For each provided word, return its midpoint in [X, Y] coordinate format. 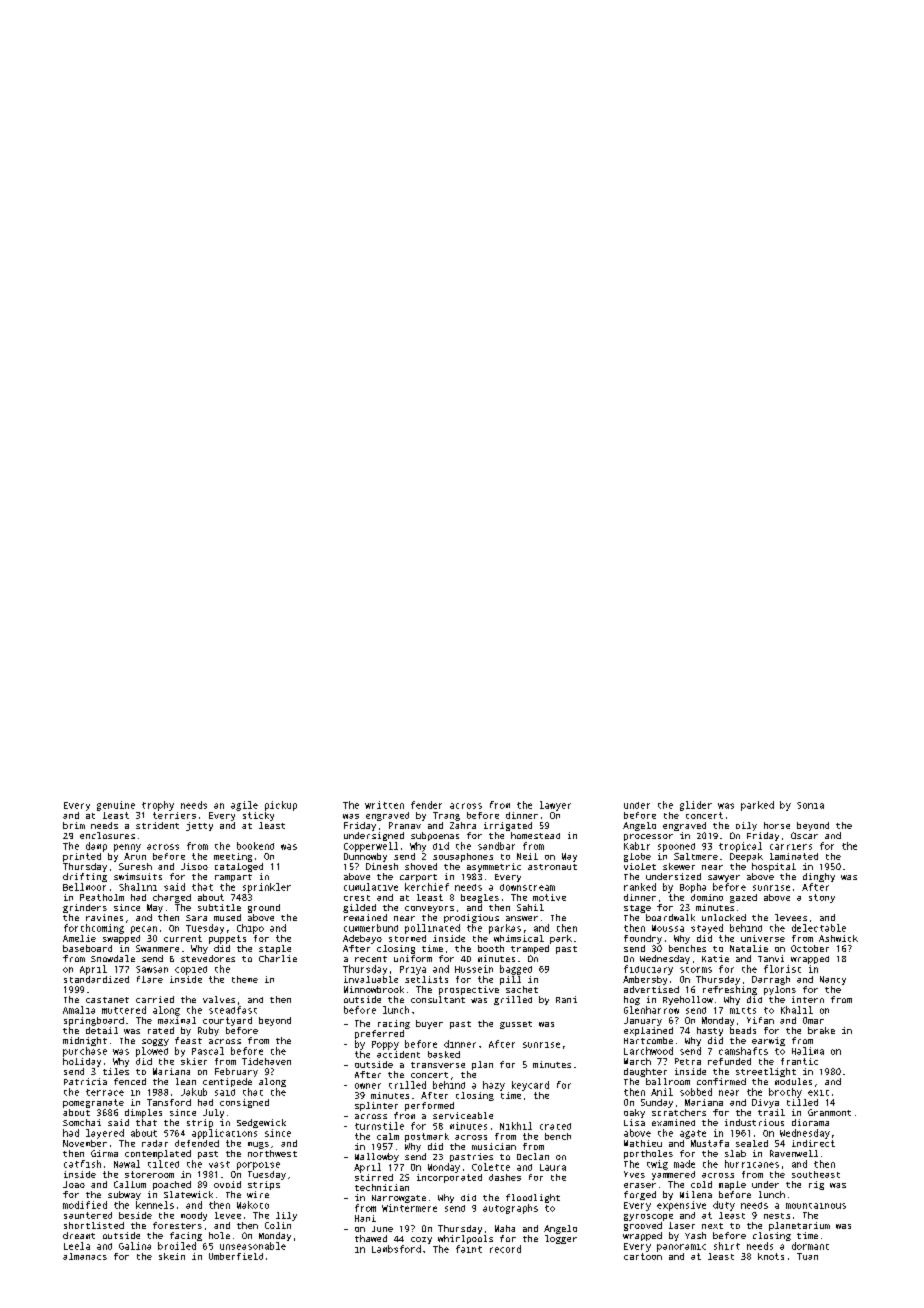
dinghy [819, 877]
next [712, 1226]
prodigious [471, 918]
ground [264, 908]
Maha [505, 1228]
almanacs [85, 1256]
